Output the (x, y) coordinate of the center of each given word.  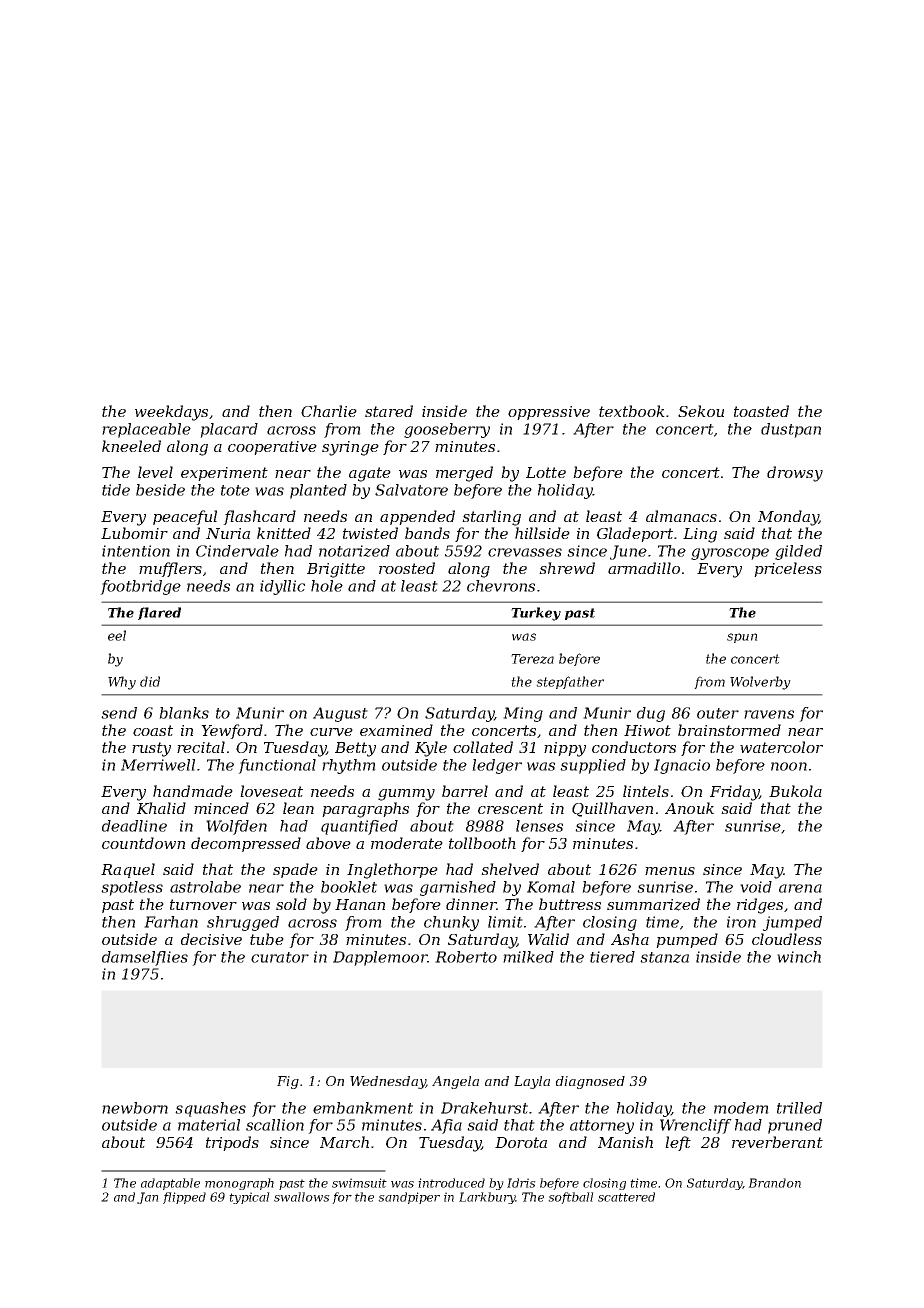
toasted (761, 411)
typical (249, 1198)
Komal (551, 887)
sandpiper (409, 1198)
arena (800, 888)
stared (389, 411)
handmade (193, 791)
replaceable (146, 430)
